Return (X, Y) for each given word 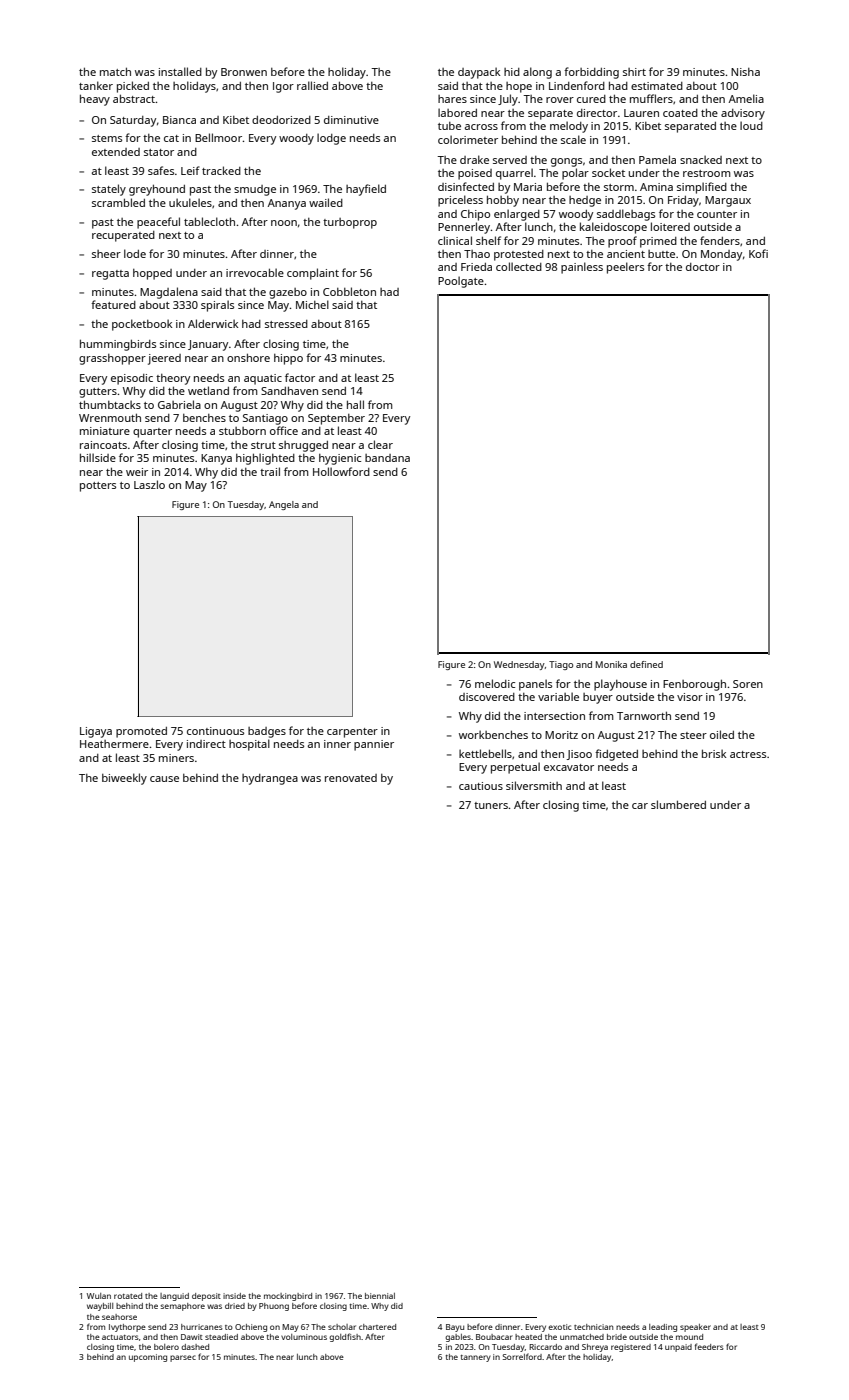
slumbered (678, 804)
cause (164, 779)
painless (582, 268)
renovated (351, 778)
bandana (387, 458)
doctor (703, 267)
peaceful (158, 223)
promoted (141, 732)
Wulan (99, 1296)
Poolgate (461, 282)
